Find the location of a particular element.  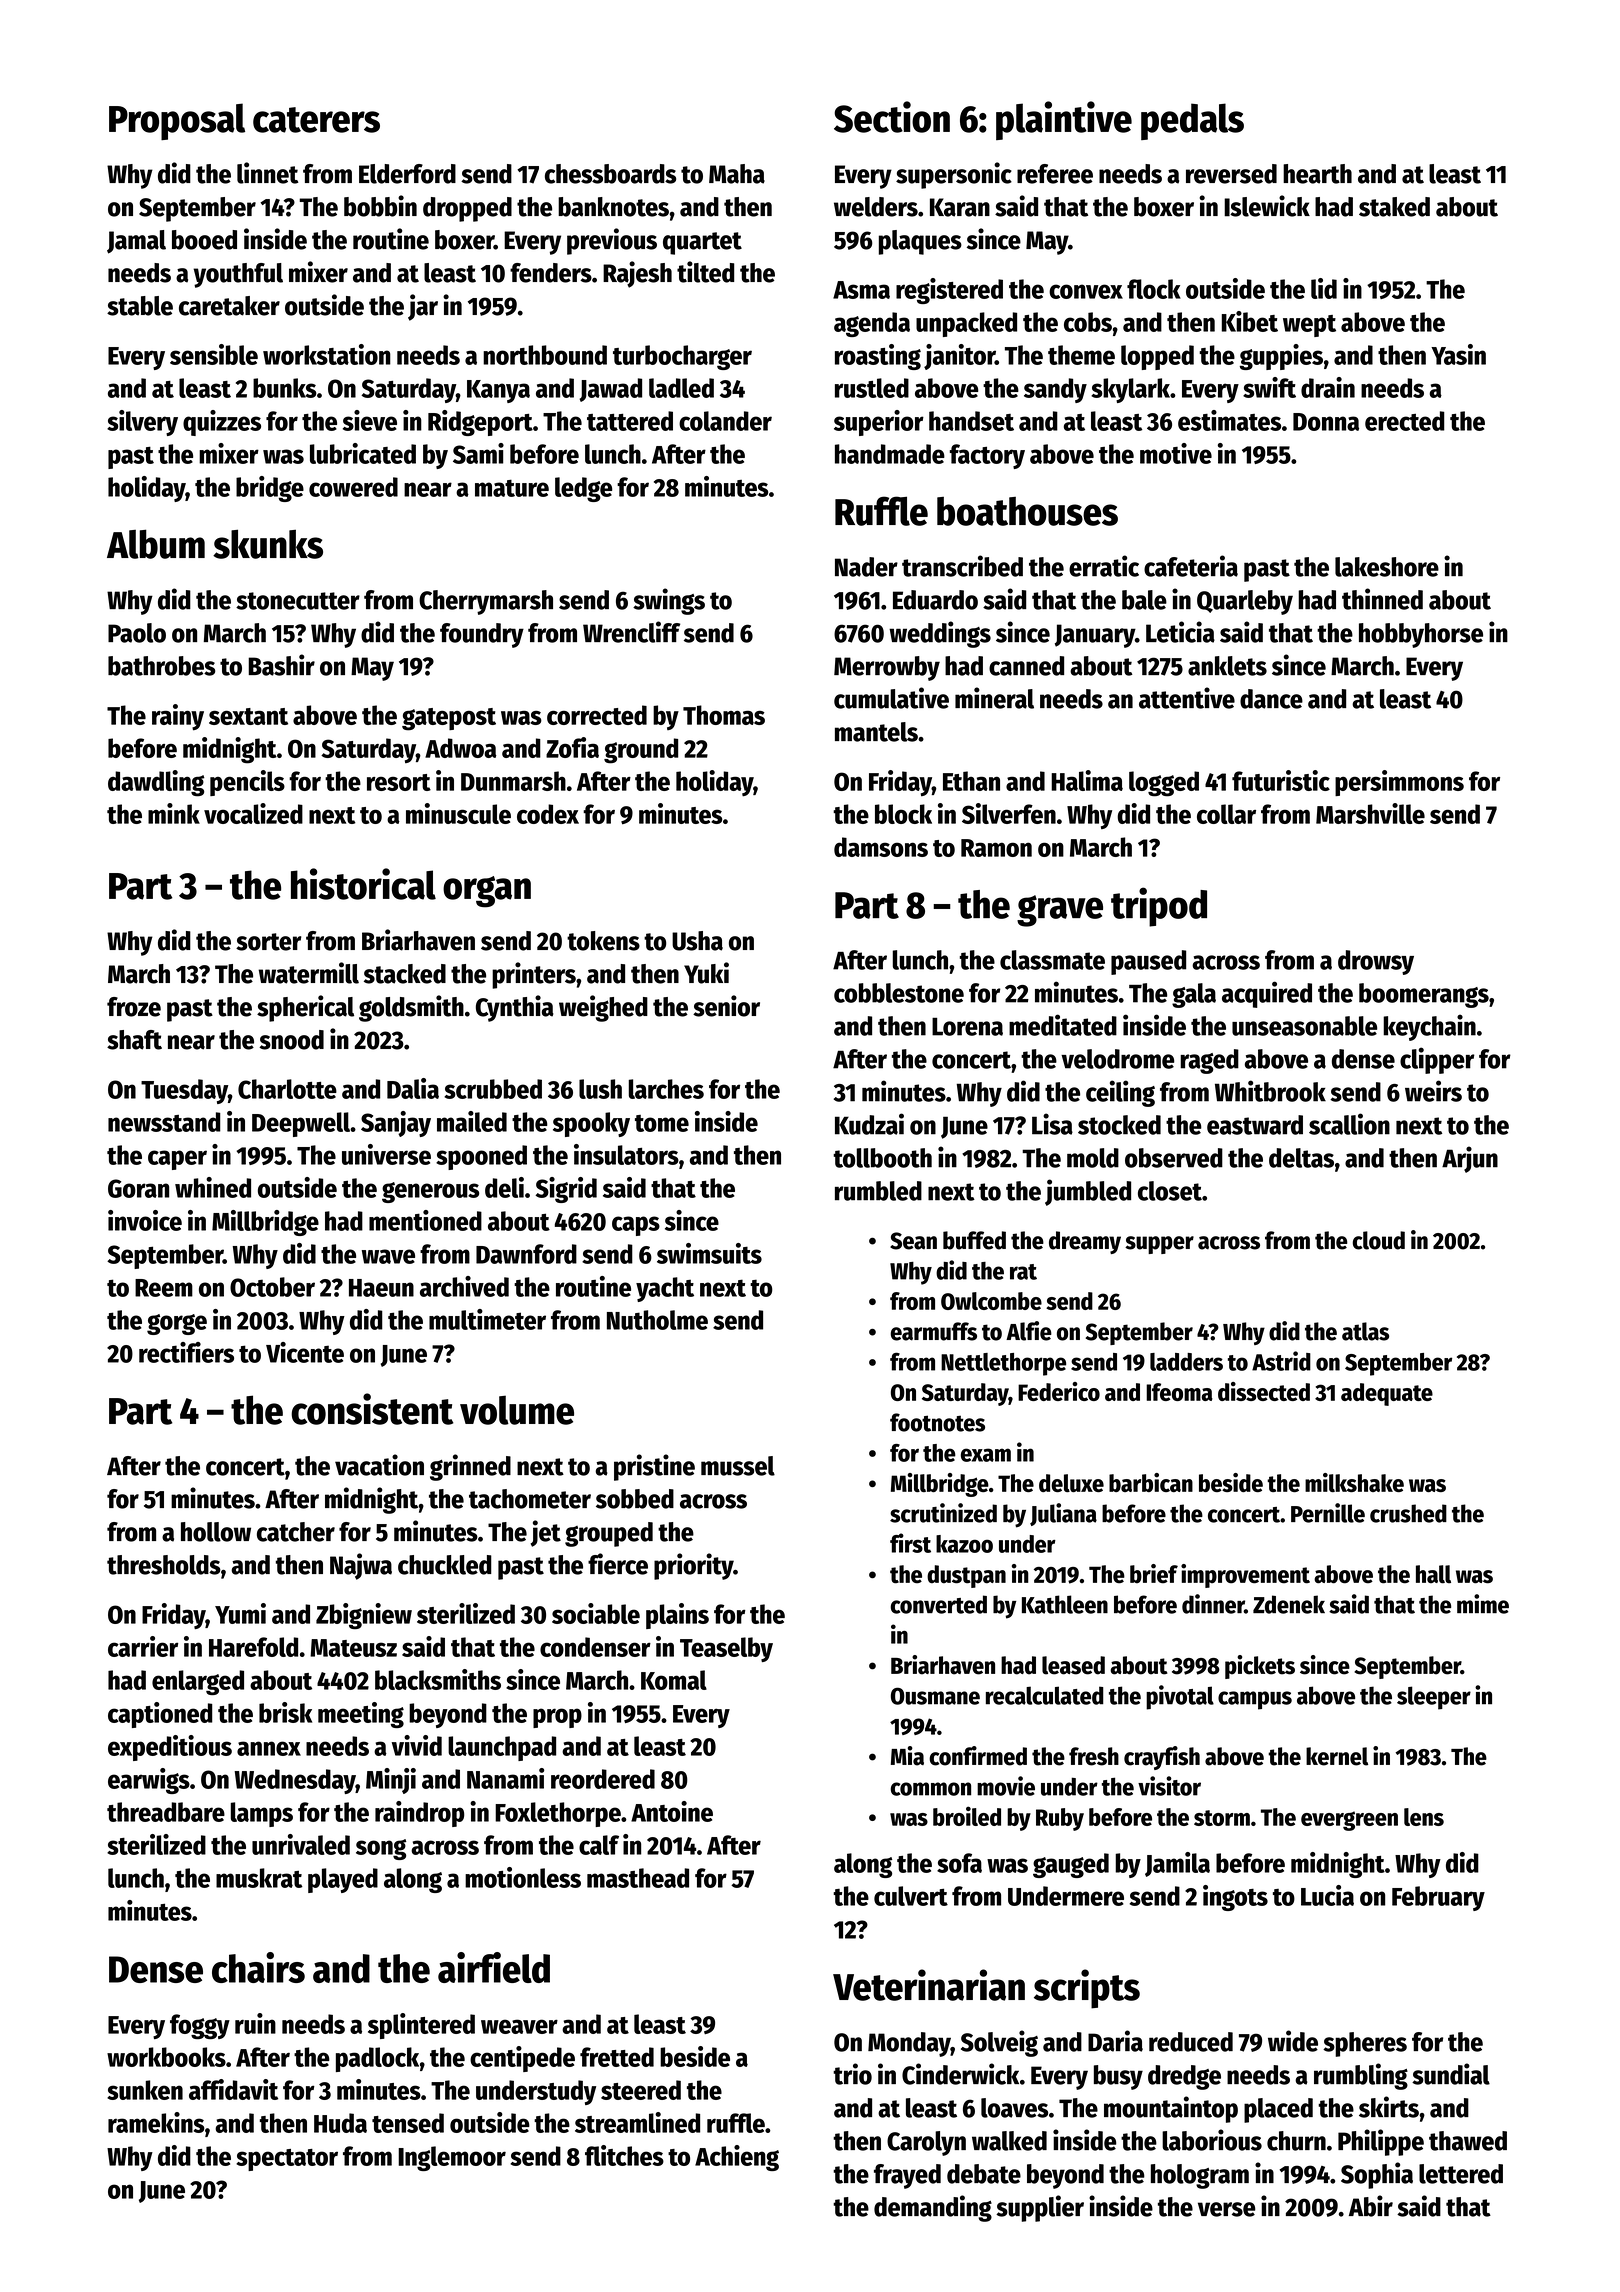

Maha is located at coordinates (737, 174).
